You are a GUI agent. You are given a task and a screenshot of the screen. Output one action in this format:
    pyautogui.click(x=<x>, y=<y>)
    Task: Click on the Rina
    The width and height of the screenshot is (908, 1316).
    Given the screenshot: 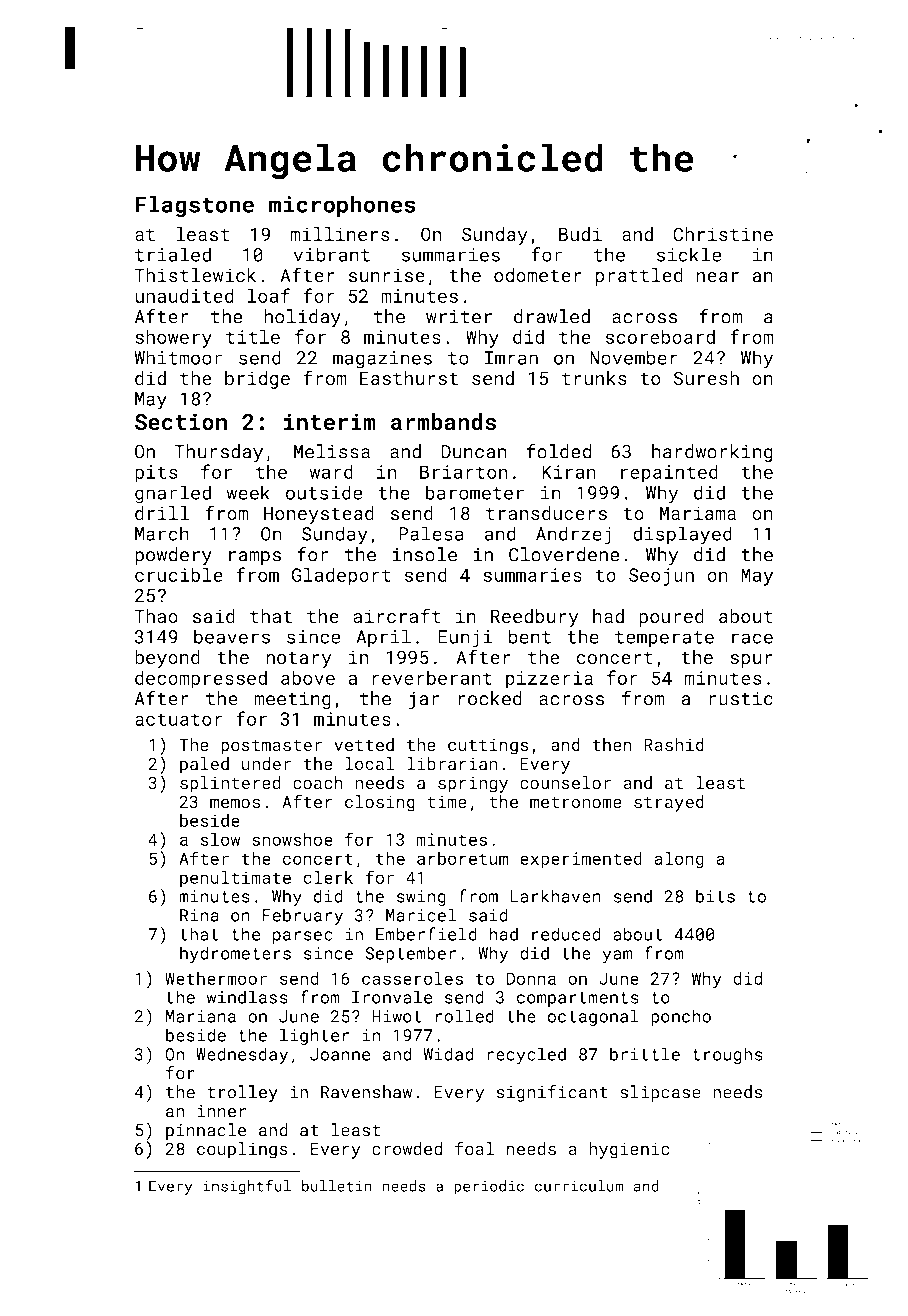 What is the action you would take?
    pyautogui.click(x=199, y=915)
